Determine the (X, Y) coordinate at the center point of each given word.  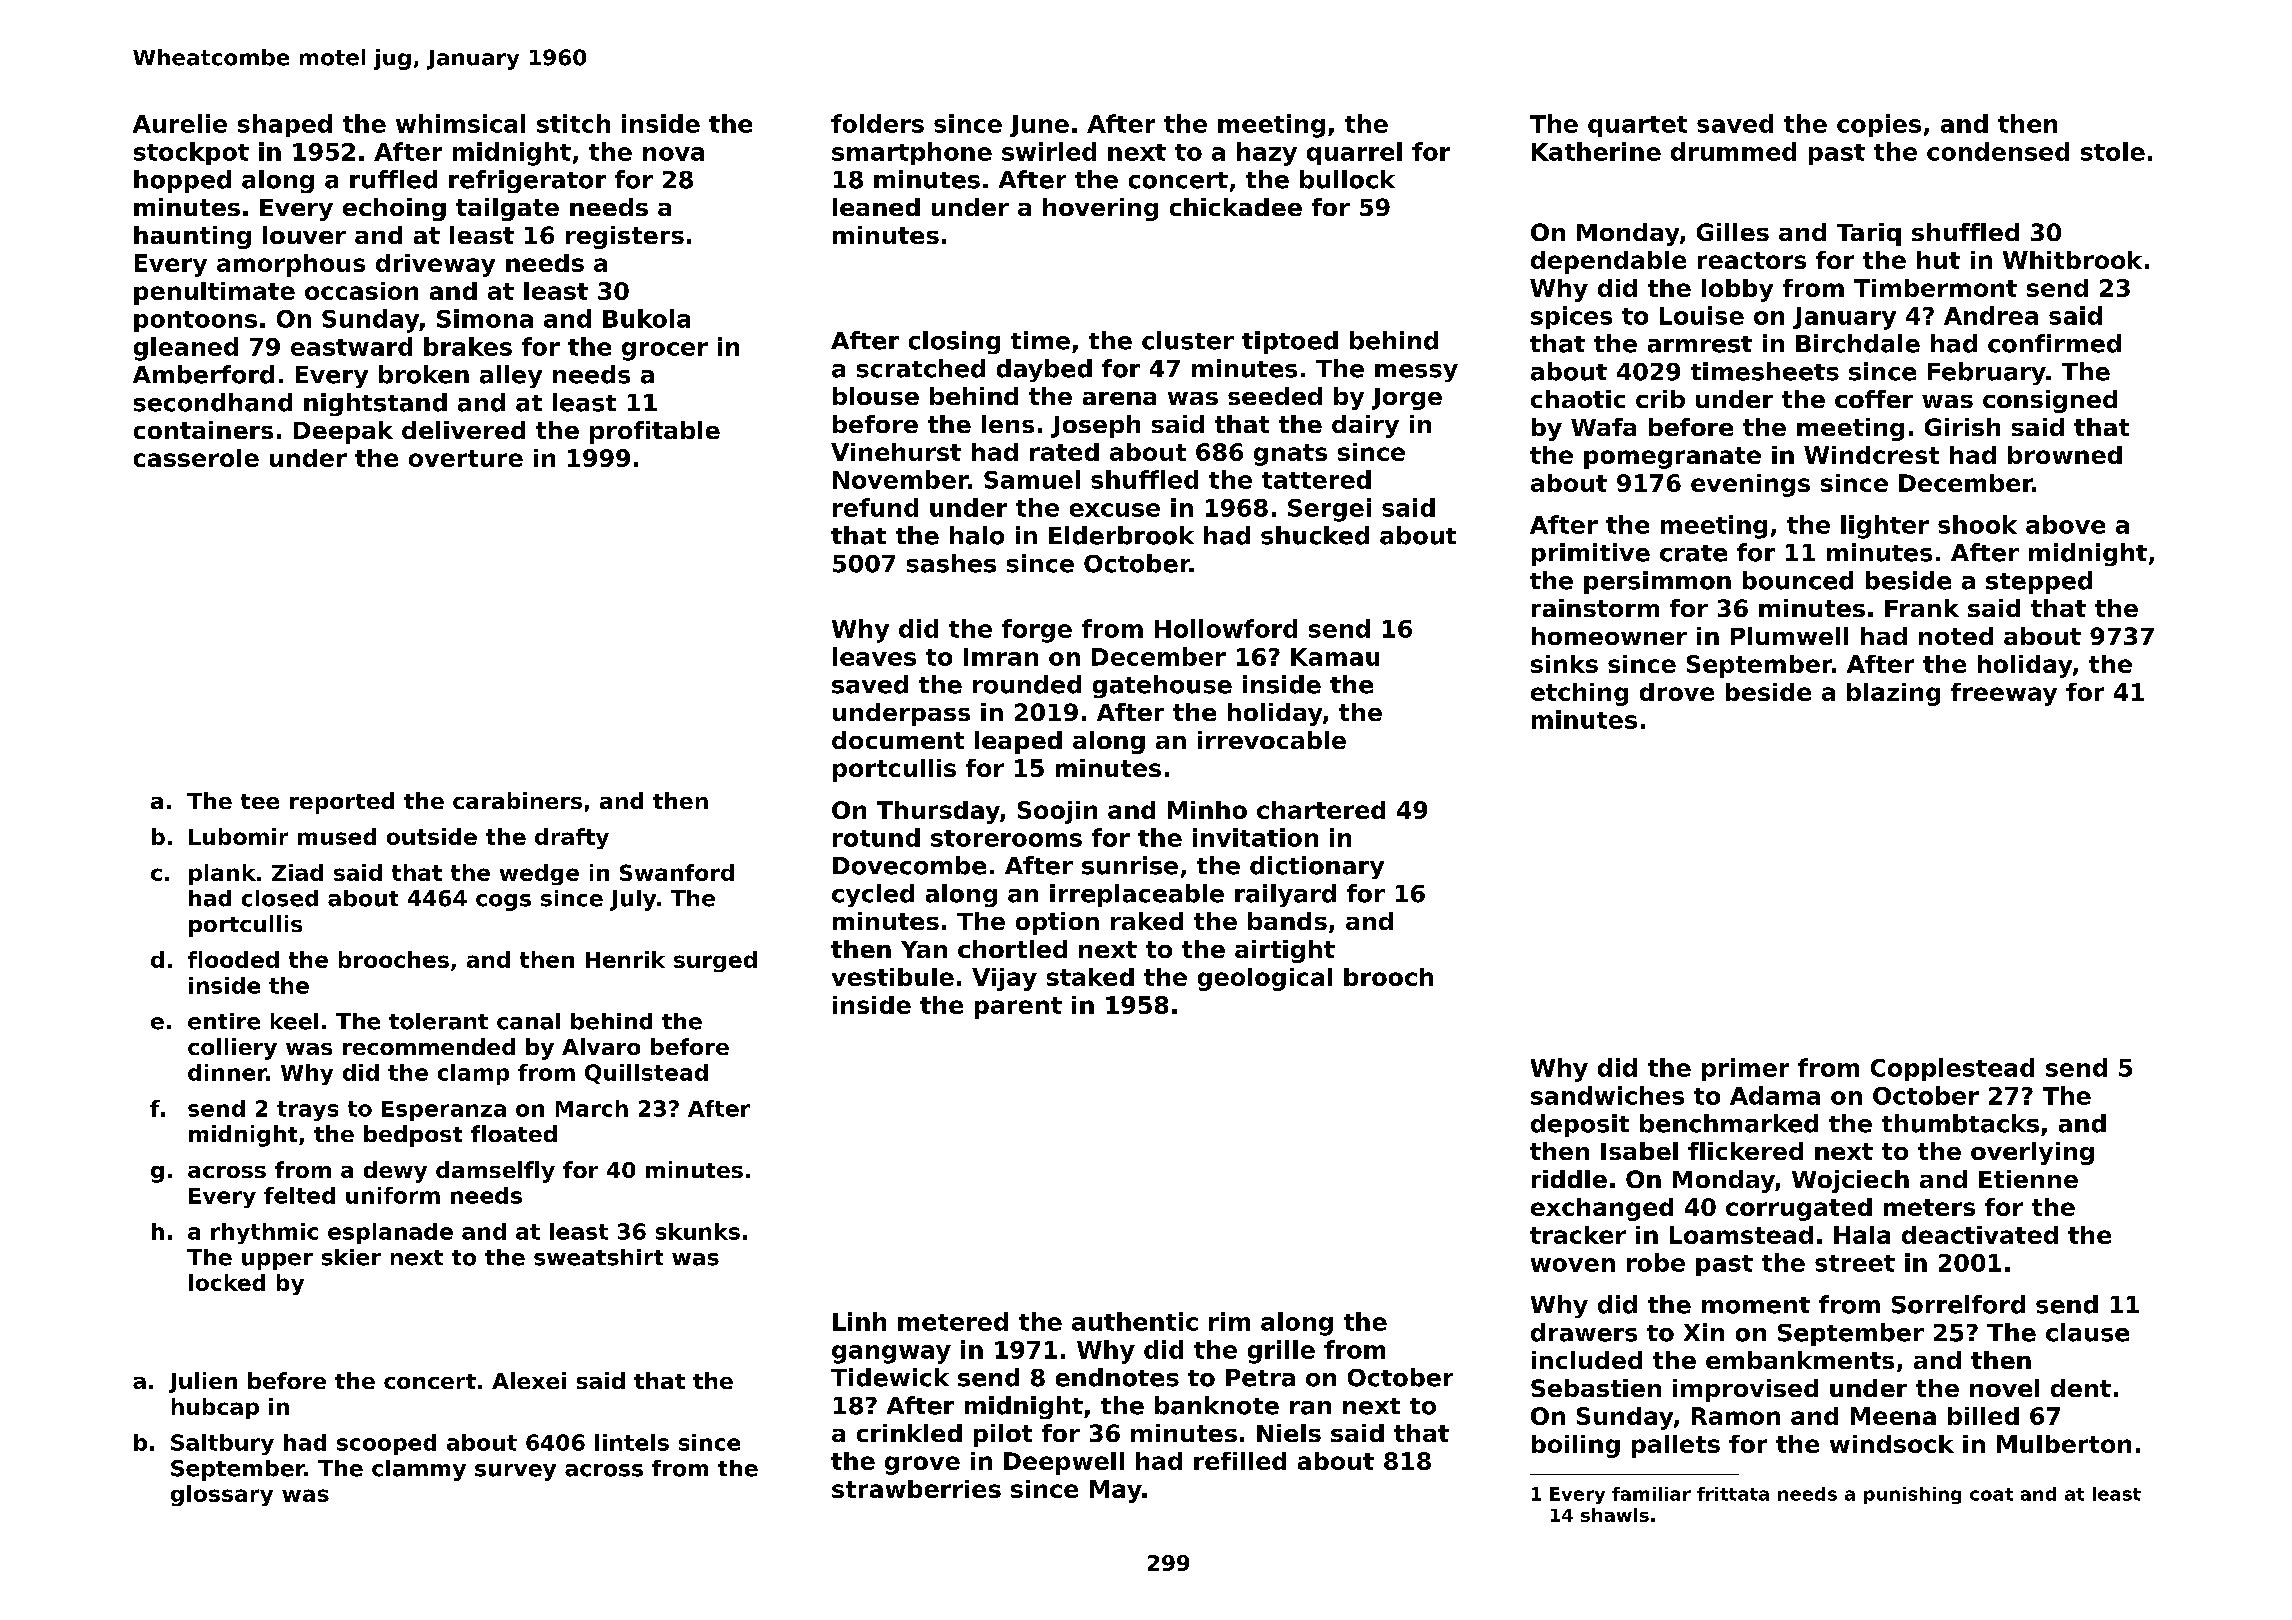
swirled (1049, 151)
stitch (573, 123)
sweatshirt (598, 1257)
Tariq (1869, 234)
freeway (2004, 694)
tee (260, 801)
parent (1018, 1008)
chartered (1321, 810)
